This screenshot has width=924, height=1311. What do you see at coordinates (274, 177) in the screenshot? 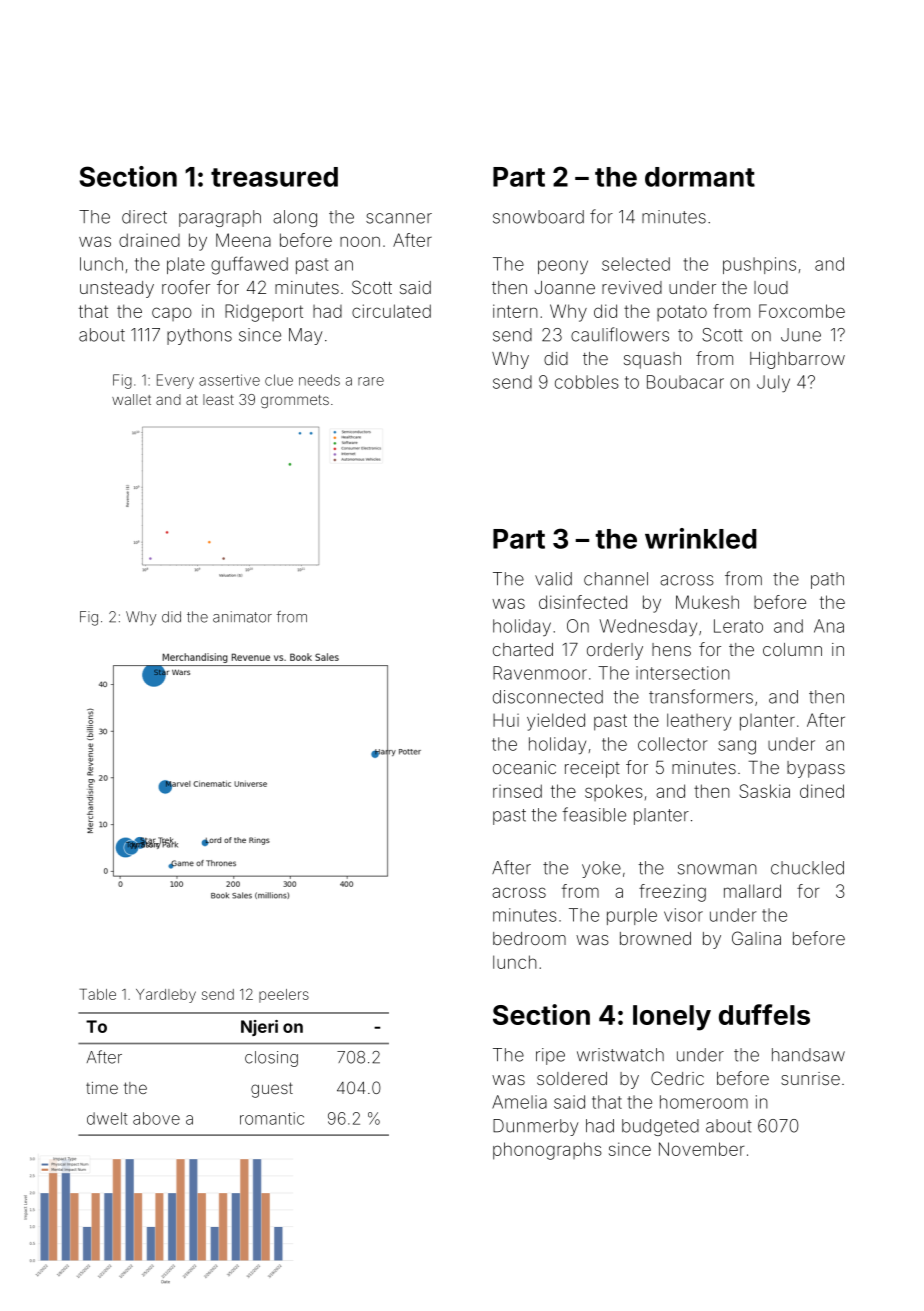
I see `treasured` at bounding box center [274, 177].
